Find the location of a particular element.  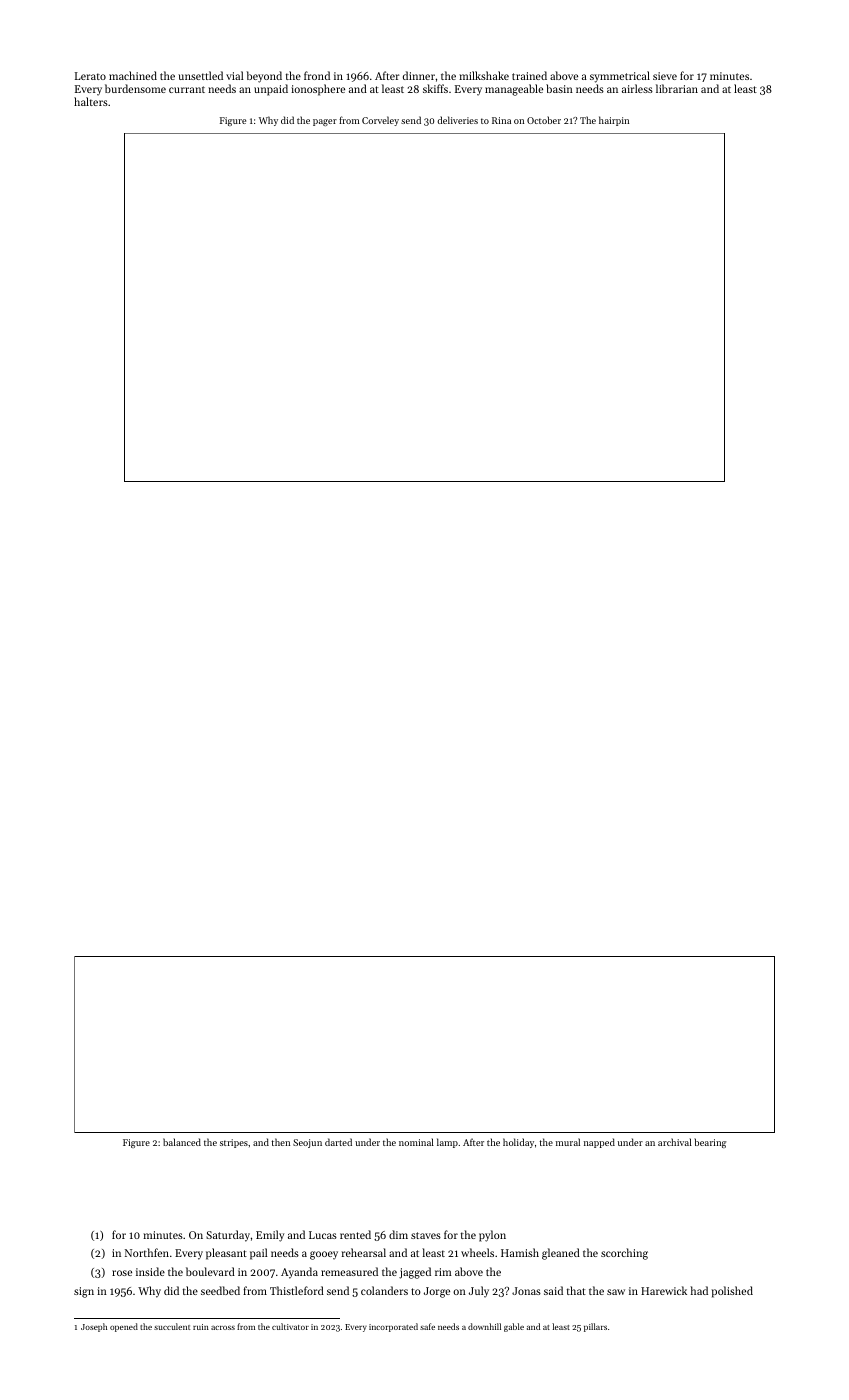

mural is located at coordinates (568, 1142).
